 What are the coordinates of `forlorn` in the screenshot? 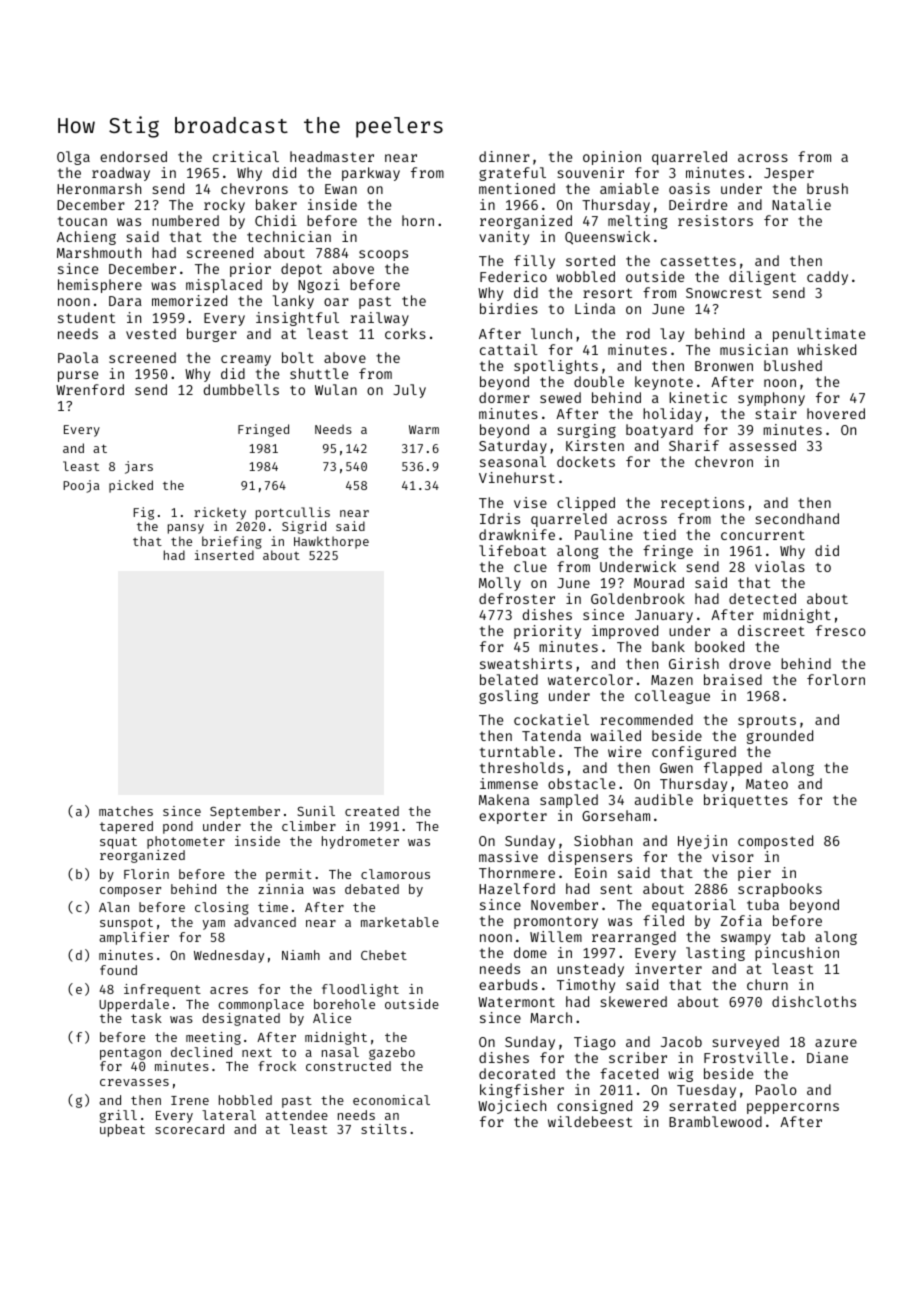 It's located at (836, 679).
